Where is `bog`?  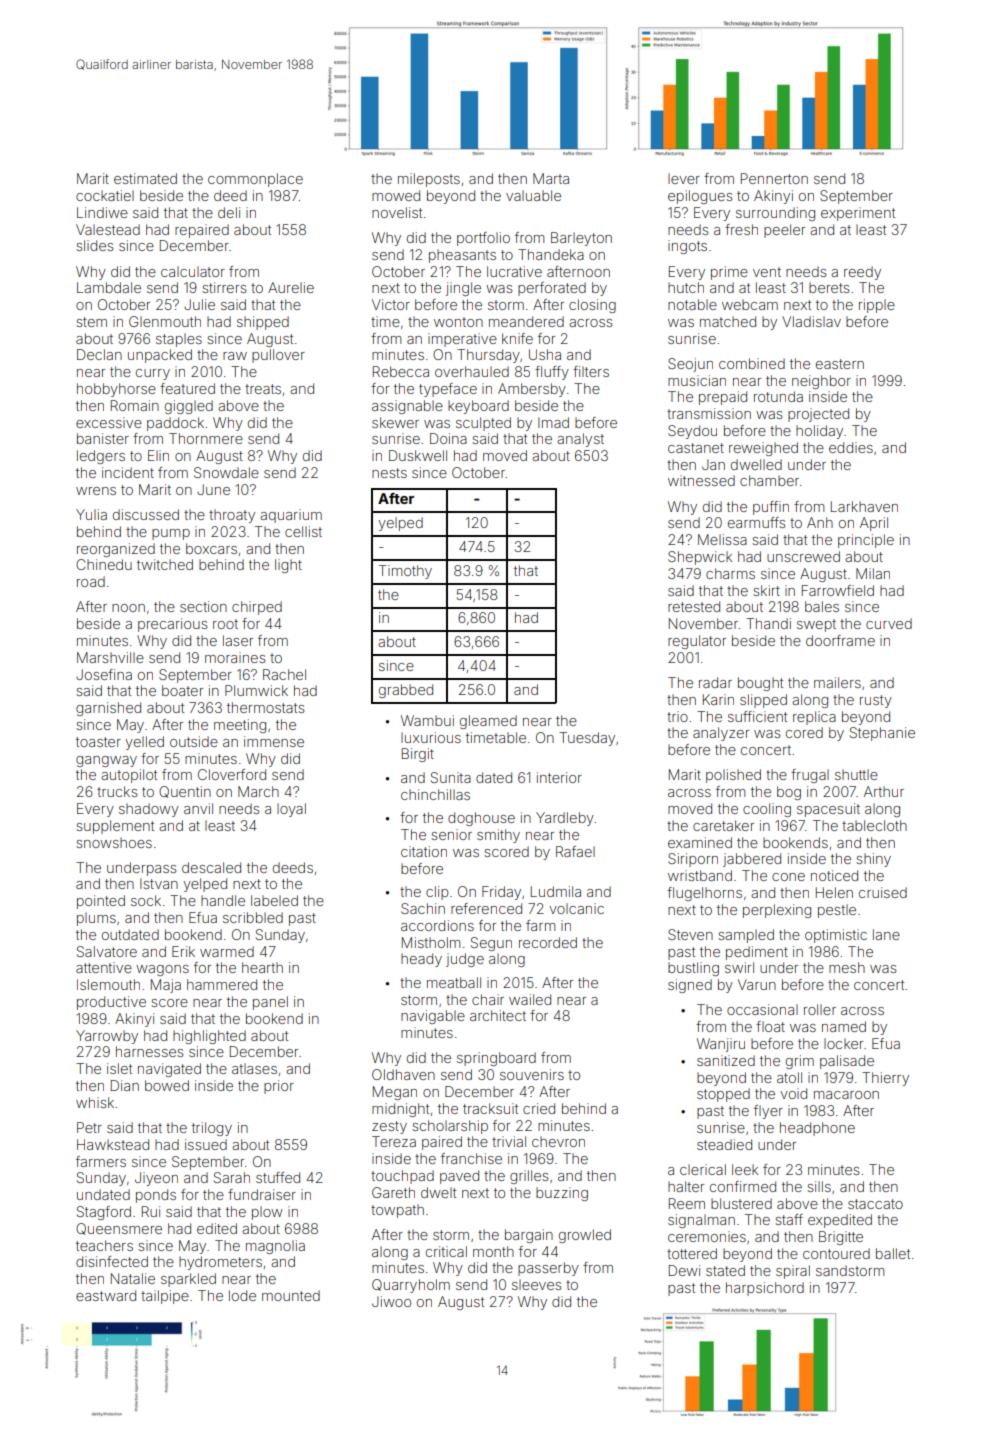
bog is located at coordinates (789, 793).
